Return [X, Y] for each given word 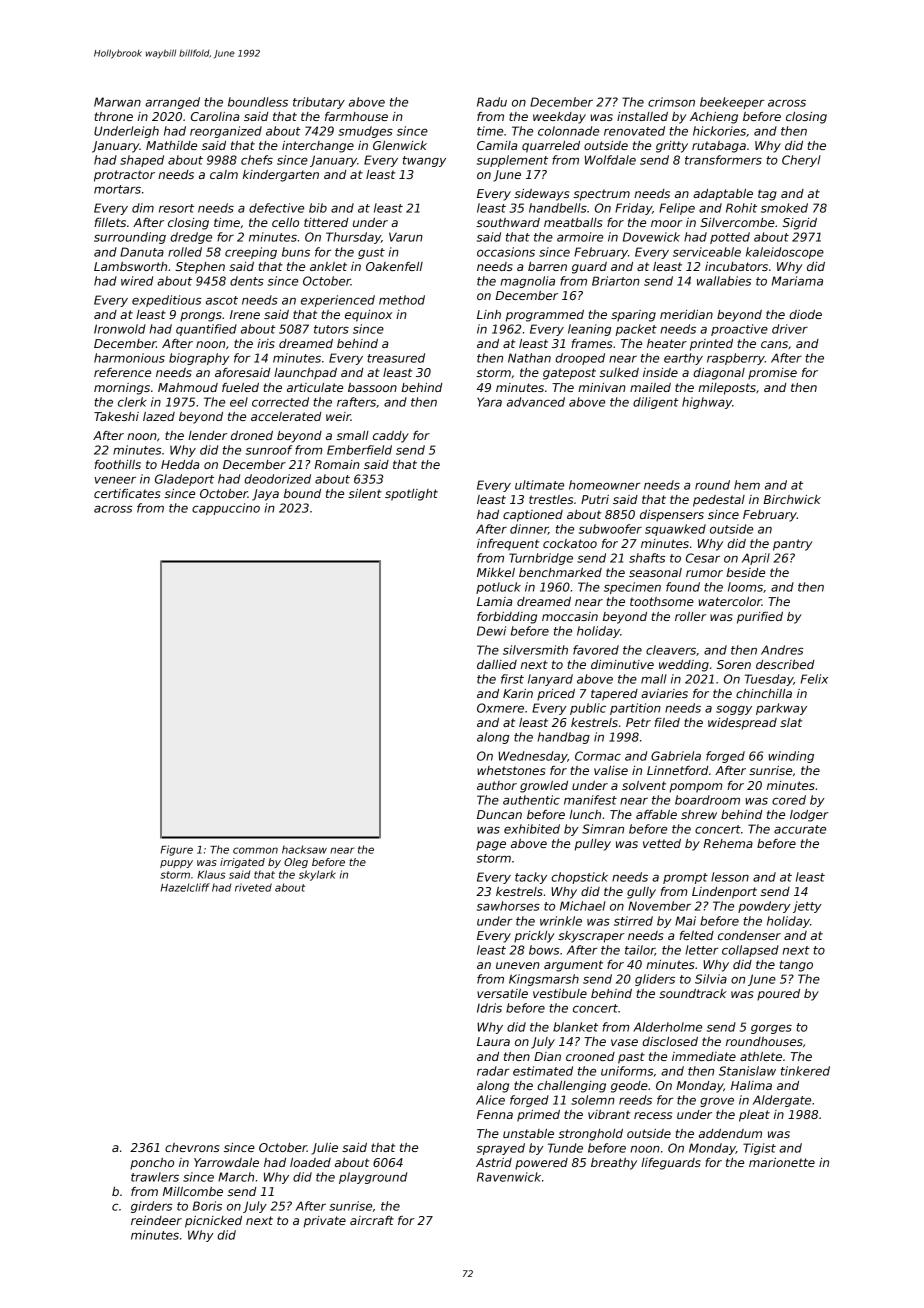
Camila [497, 145]
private [325, 1222]
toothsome [662, 601]
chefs [257, 160]
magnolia [528, 282]
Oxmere [500, 708]
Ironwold [120, 329]
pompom [696, 788]
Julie [324, 1149]
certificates [127, 493]
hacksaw [304, 849]
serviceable [707, 252]
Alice [490, 1100]
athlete [761, 1056]
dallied [497, 664]
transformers [723, 160]
